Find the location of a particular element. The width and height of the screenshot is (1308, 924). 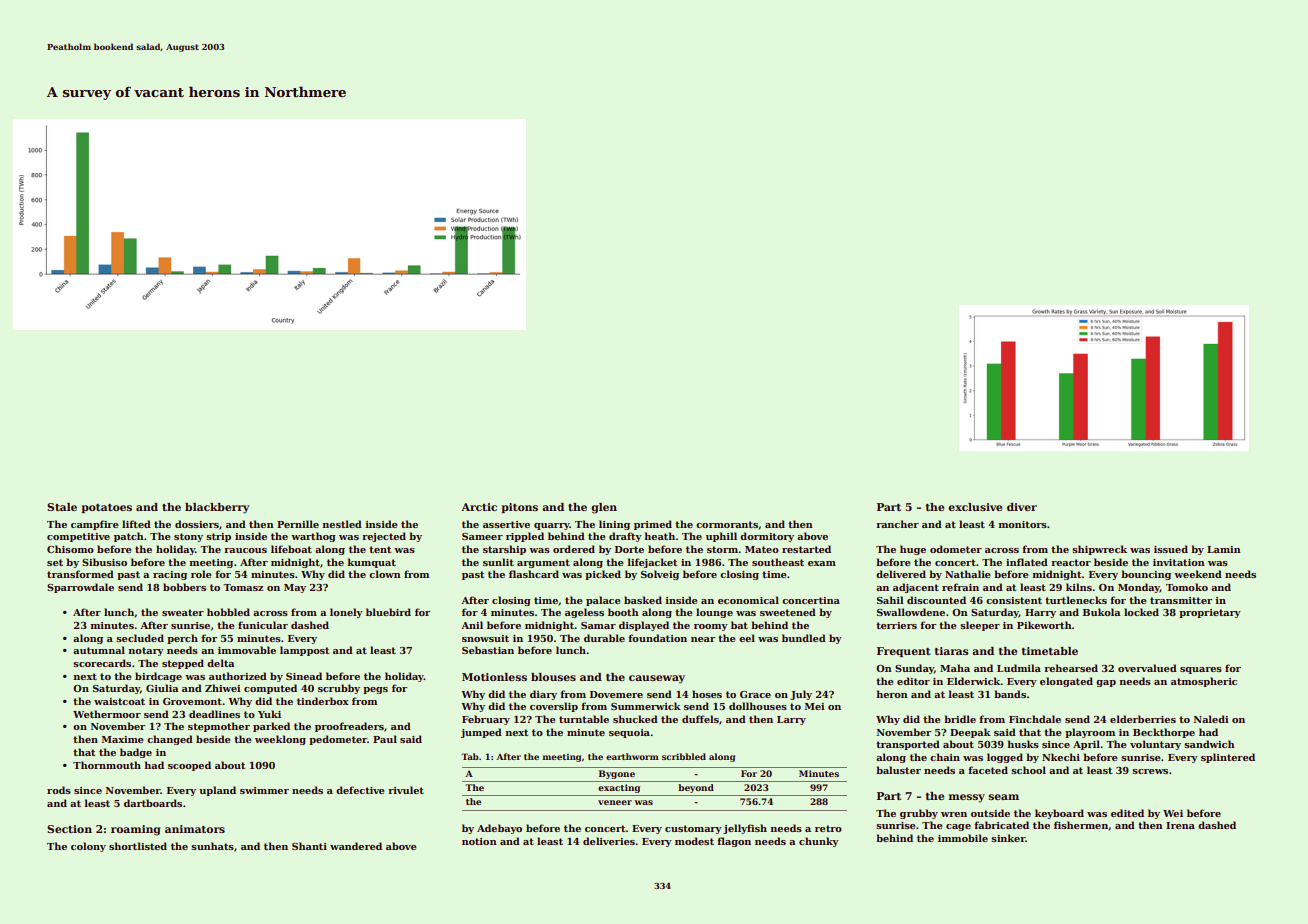

deliveries is located at coordinates (609, 841).
